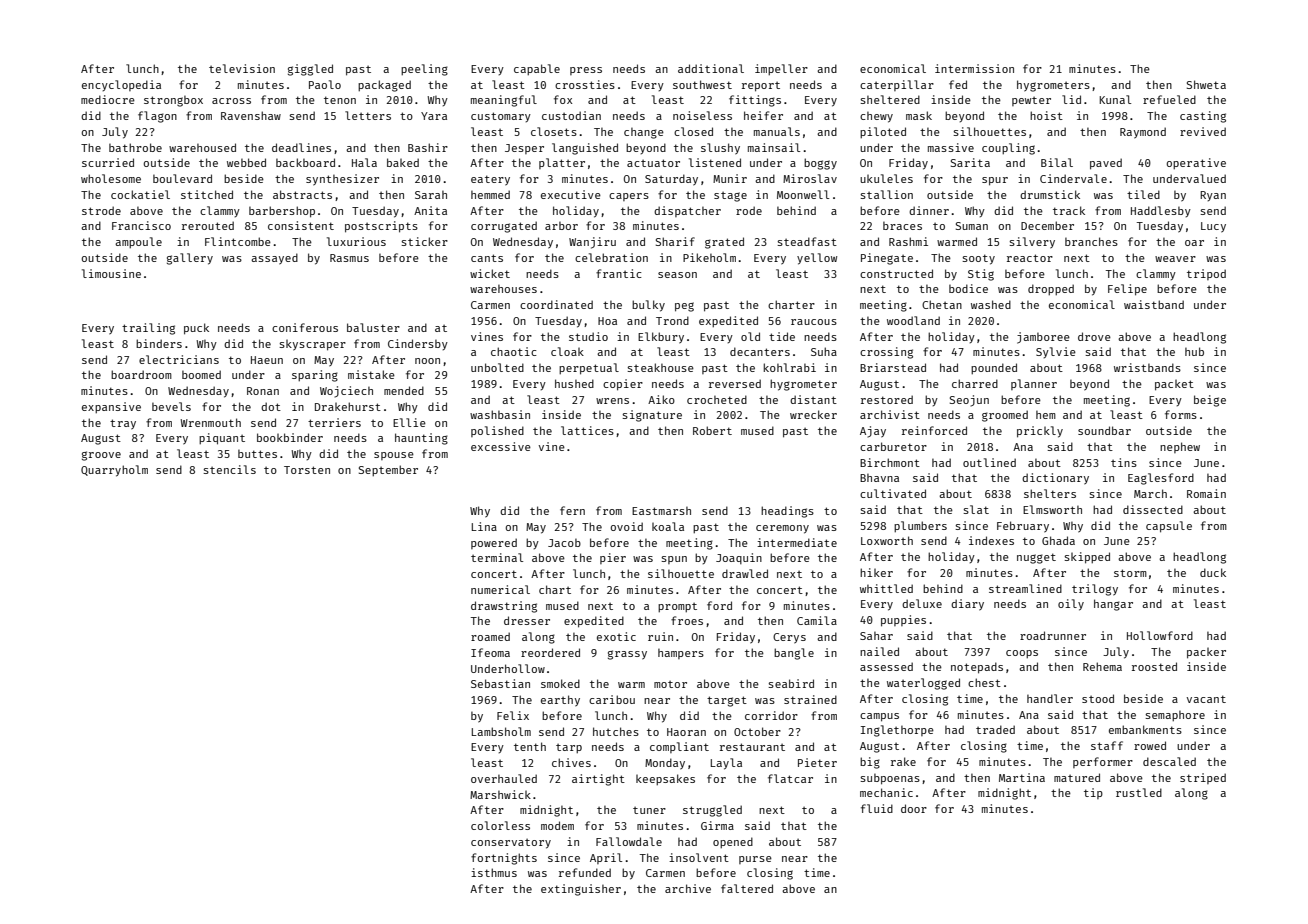  I want to click on expansive, so click(111, 407).
